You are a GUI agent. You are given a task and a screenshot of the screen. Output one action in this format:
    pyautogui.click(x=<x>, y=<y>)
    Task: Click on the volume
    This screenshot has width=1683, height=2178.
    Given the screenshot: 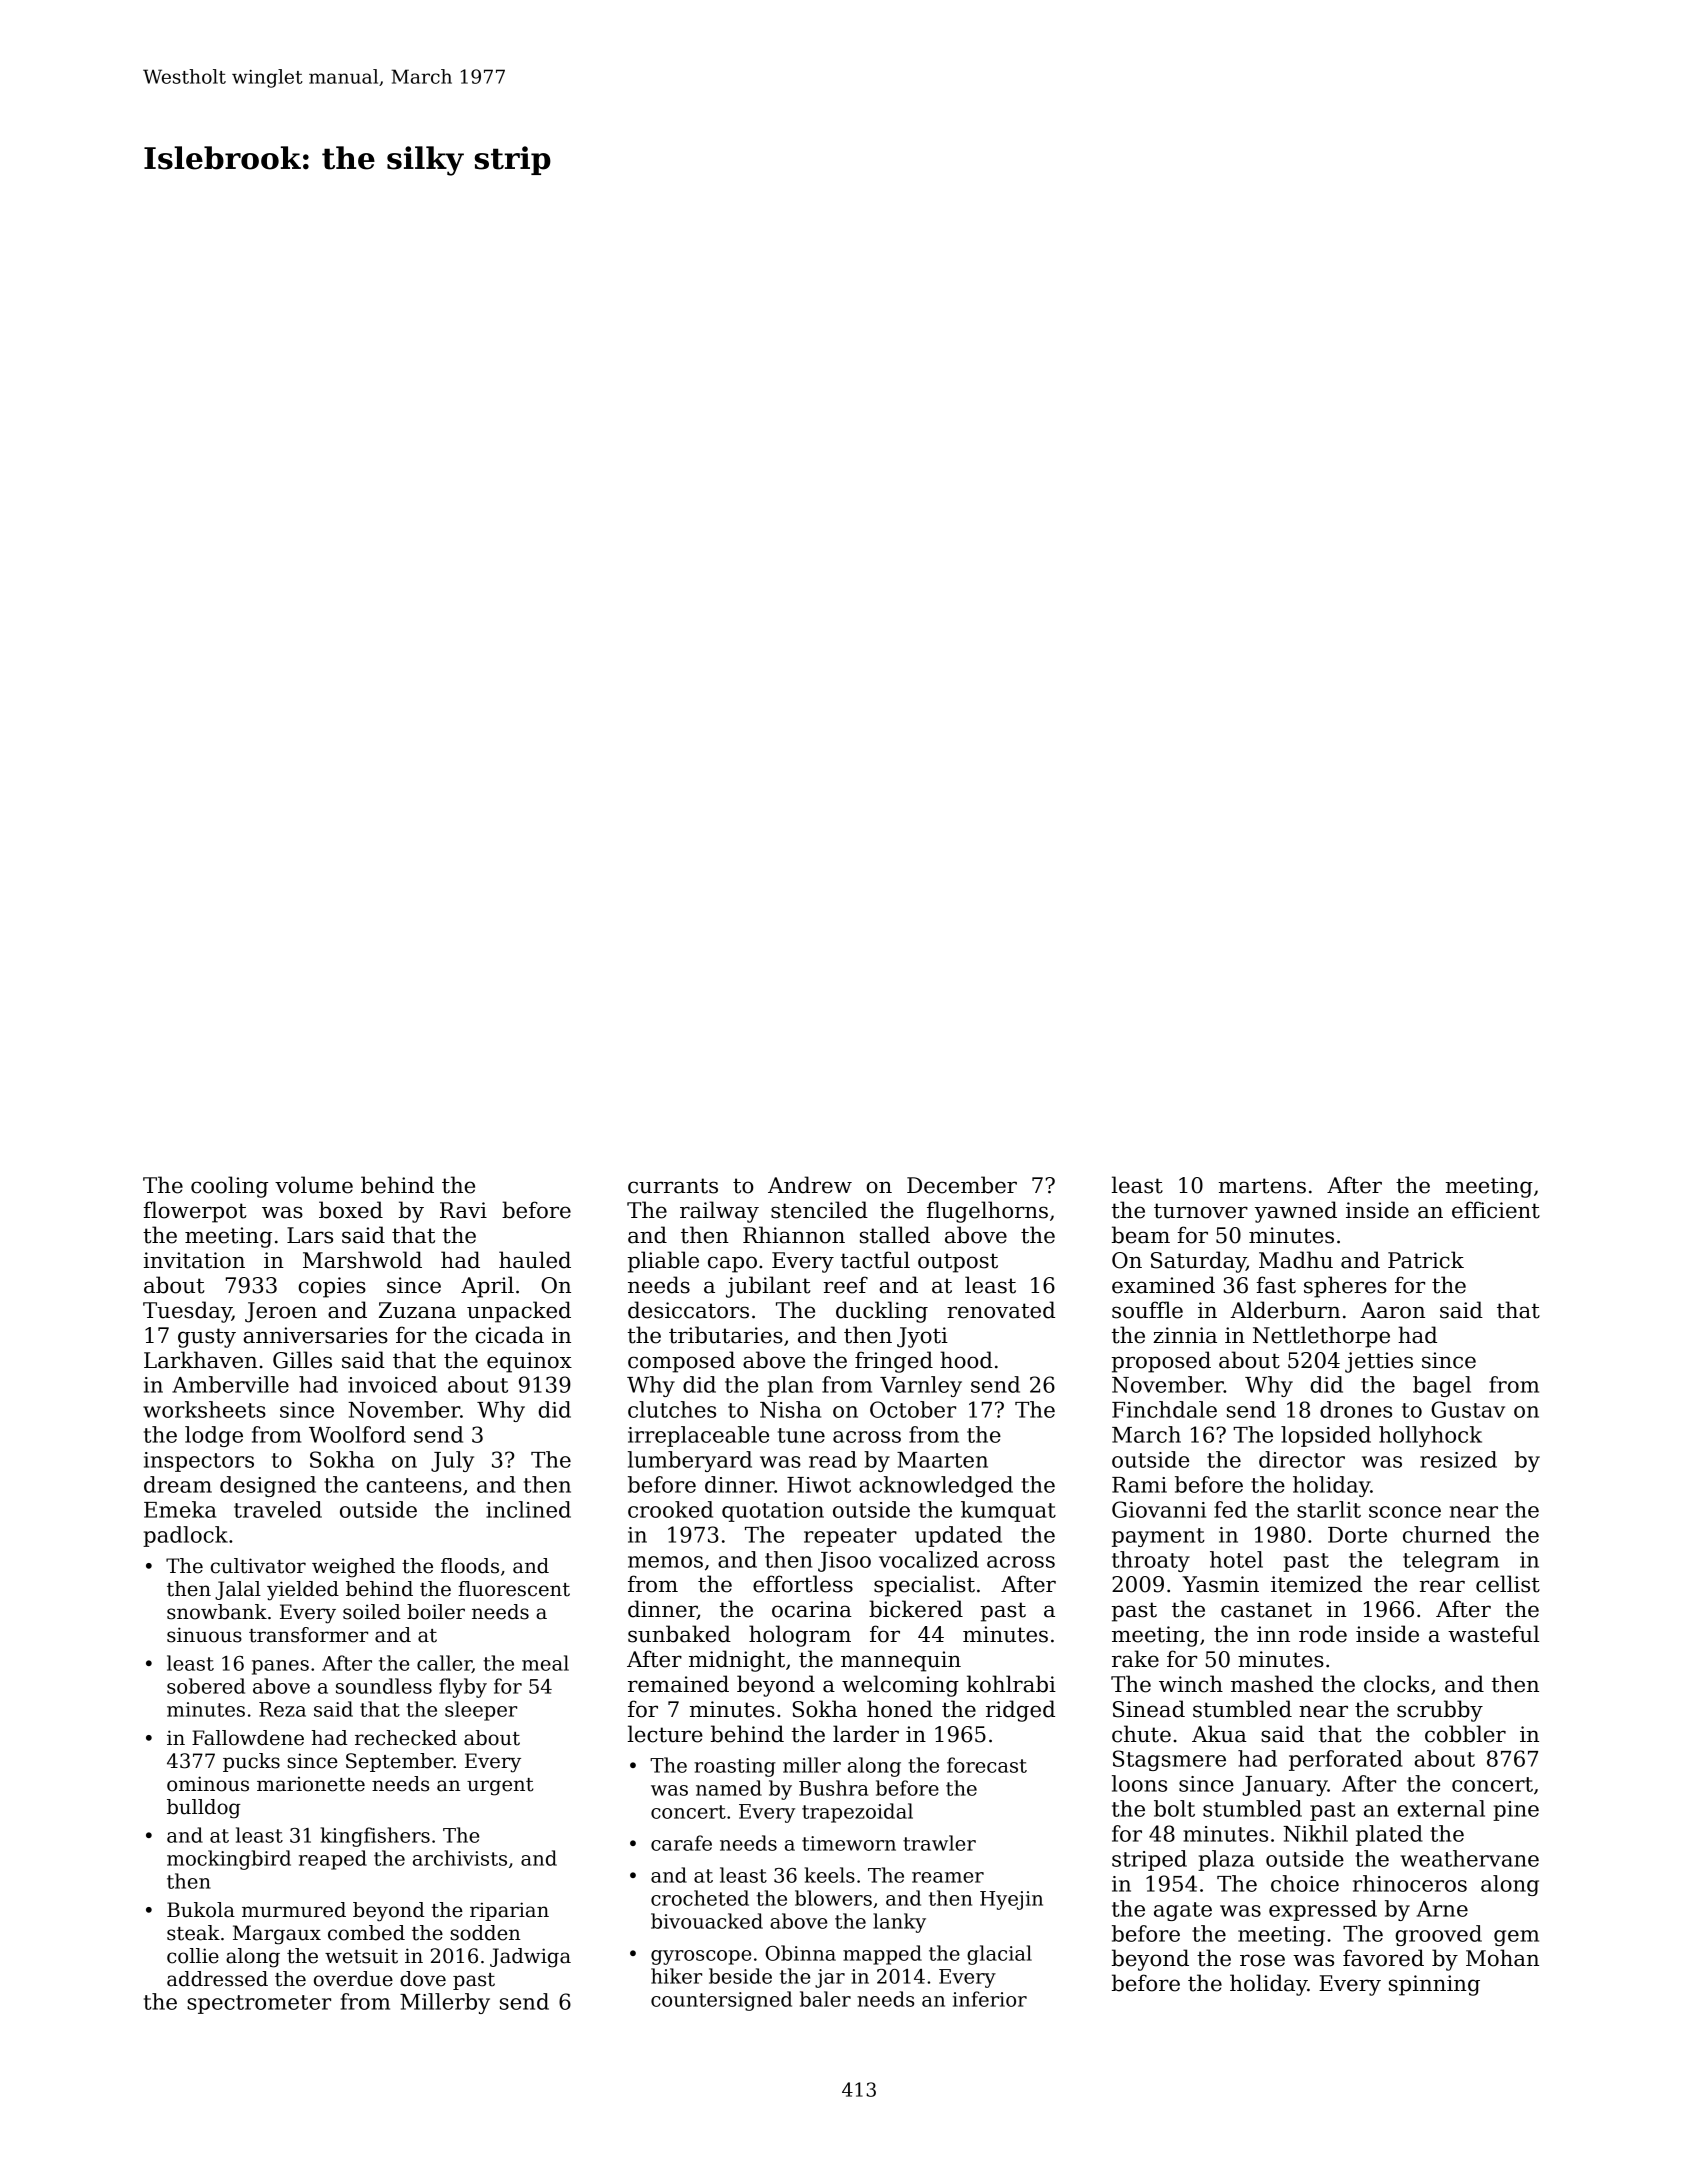 What is the action you would take?
    pyautogui.click(x=314, y=1185)
